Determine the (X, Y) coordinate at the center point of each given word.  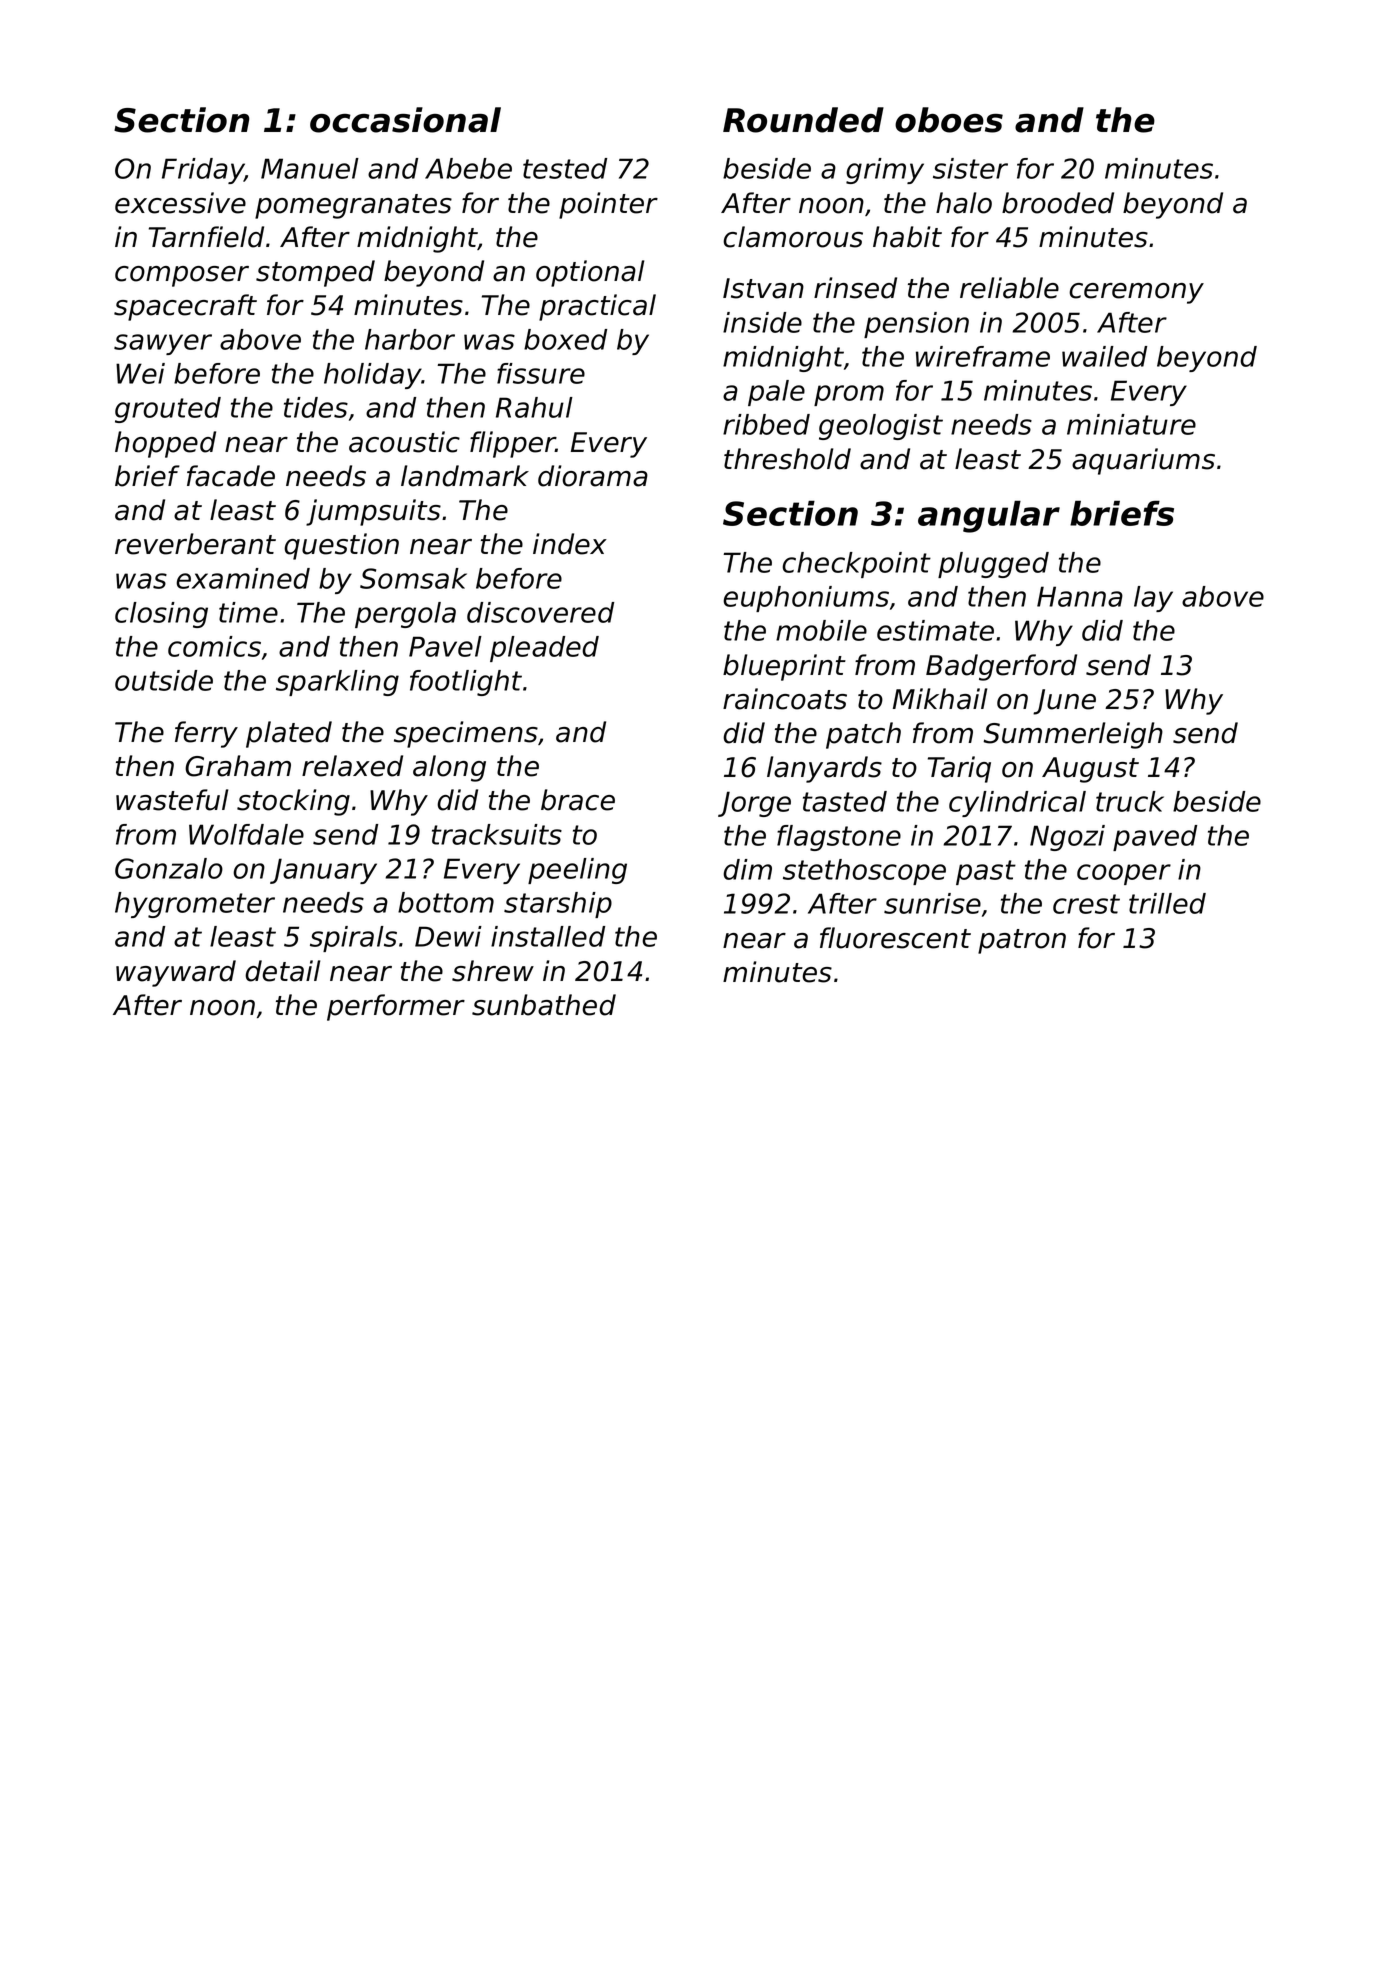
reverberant (195, 544)
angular (989, 516)
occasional (405, 120)
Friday (203, 171)
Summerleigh (1073, 735)
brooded (1058, 203)
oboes (949, 120)
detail (282, 971)
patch (863, 735)
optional (590, 273)
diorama (593, 476)
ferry (206, 734)
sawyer (163, 344)
